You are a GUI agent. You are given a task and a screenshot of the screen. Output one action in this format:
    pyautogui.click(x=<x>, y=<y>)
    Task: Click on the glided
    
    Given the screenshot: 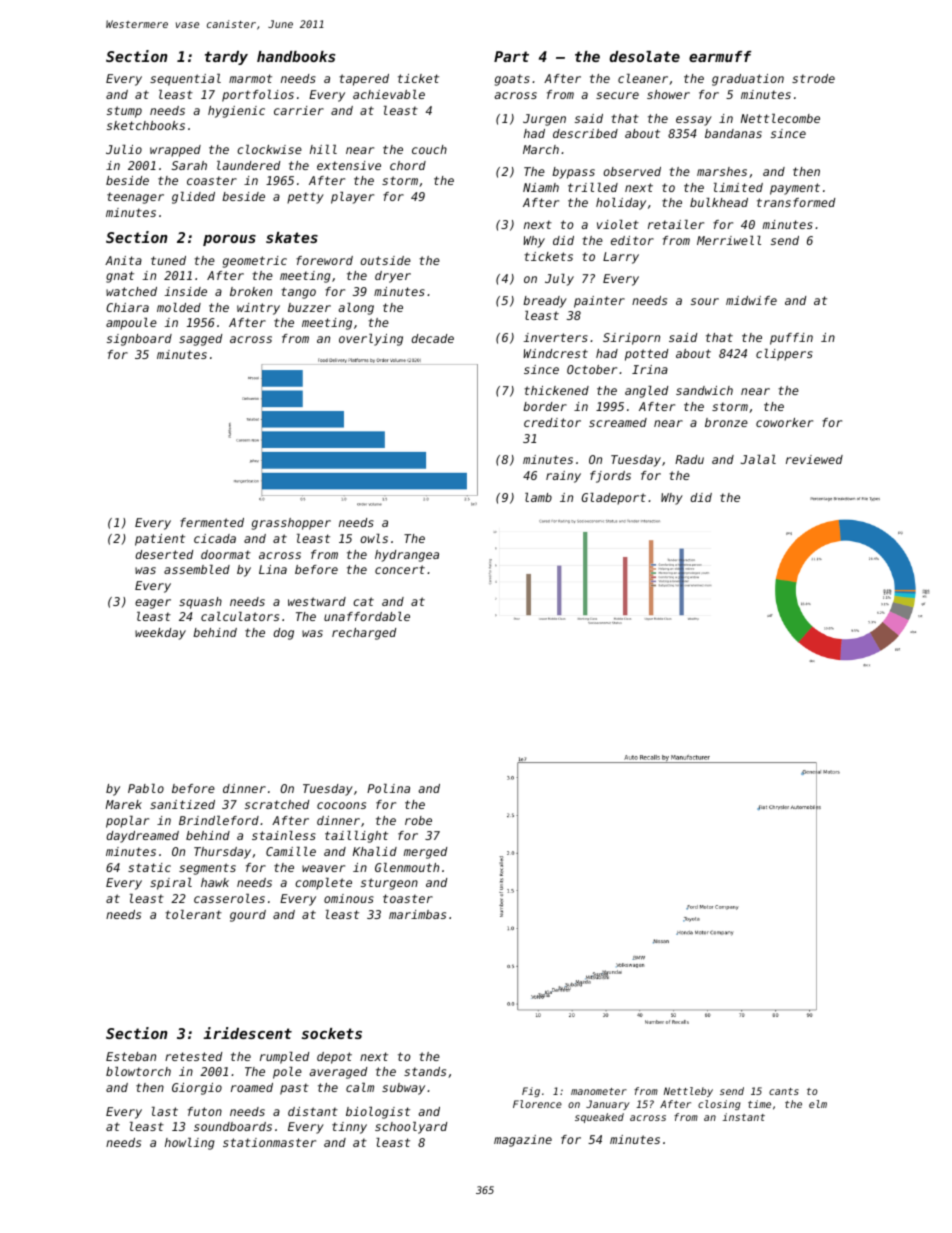 What is the action you would take?
    pyautogui.click(x=193, y=198)
